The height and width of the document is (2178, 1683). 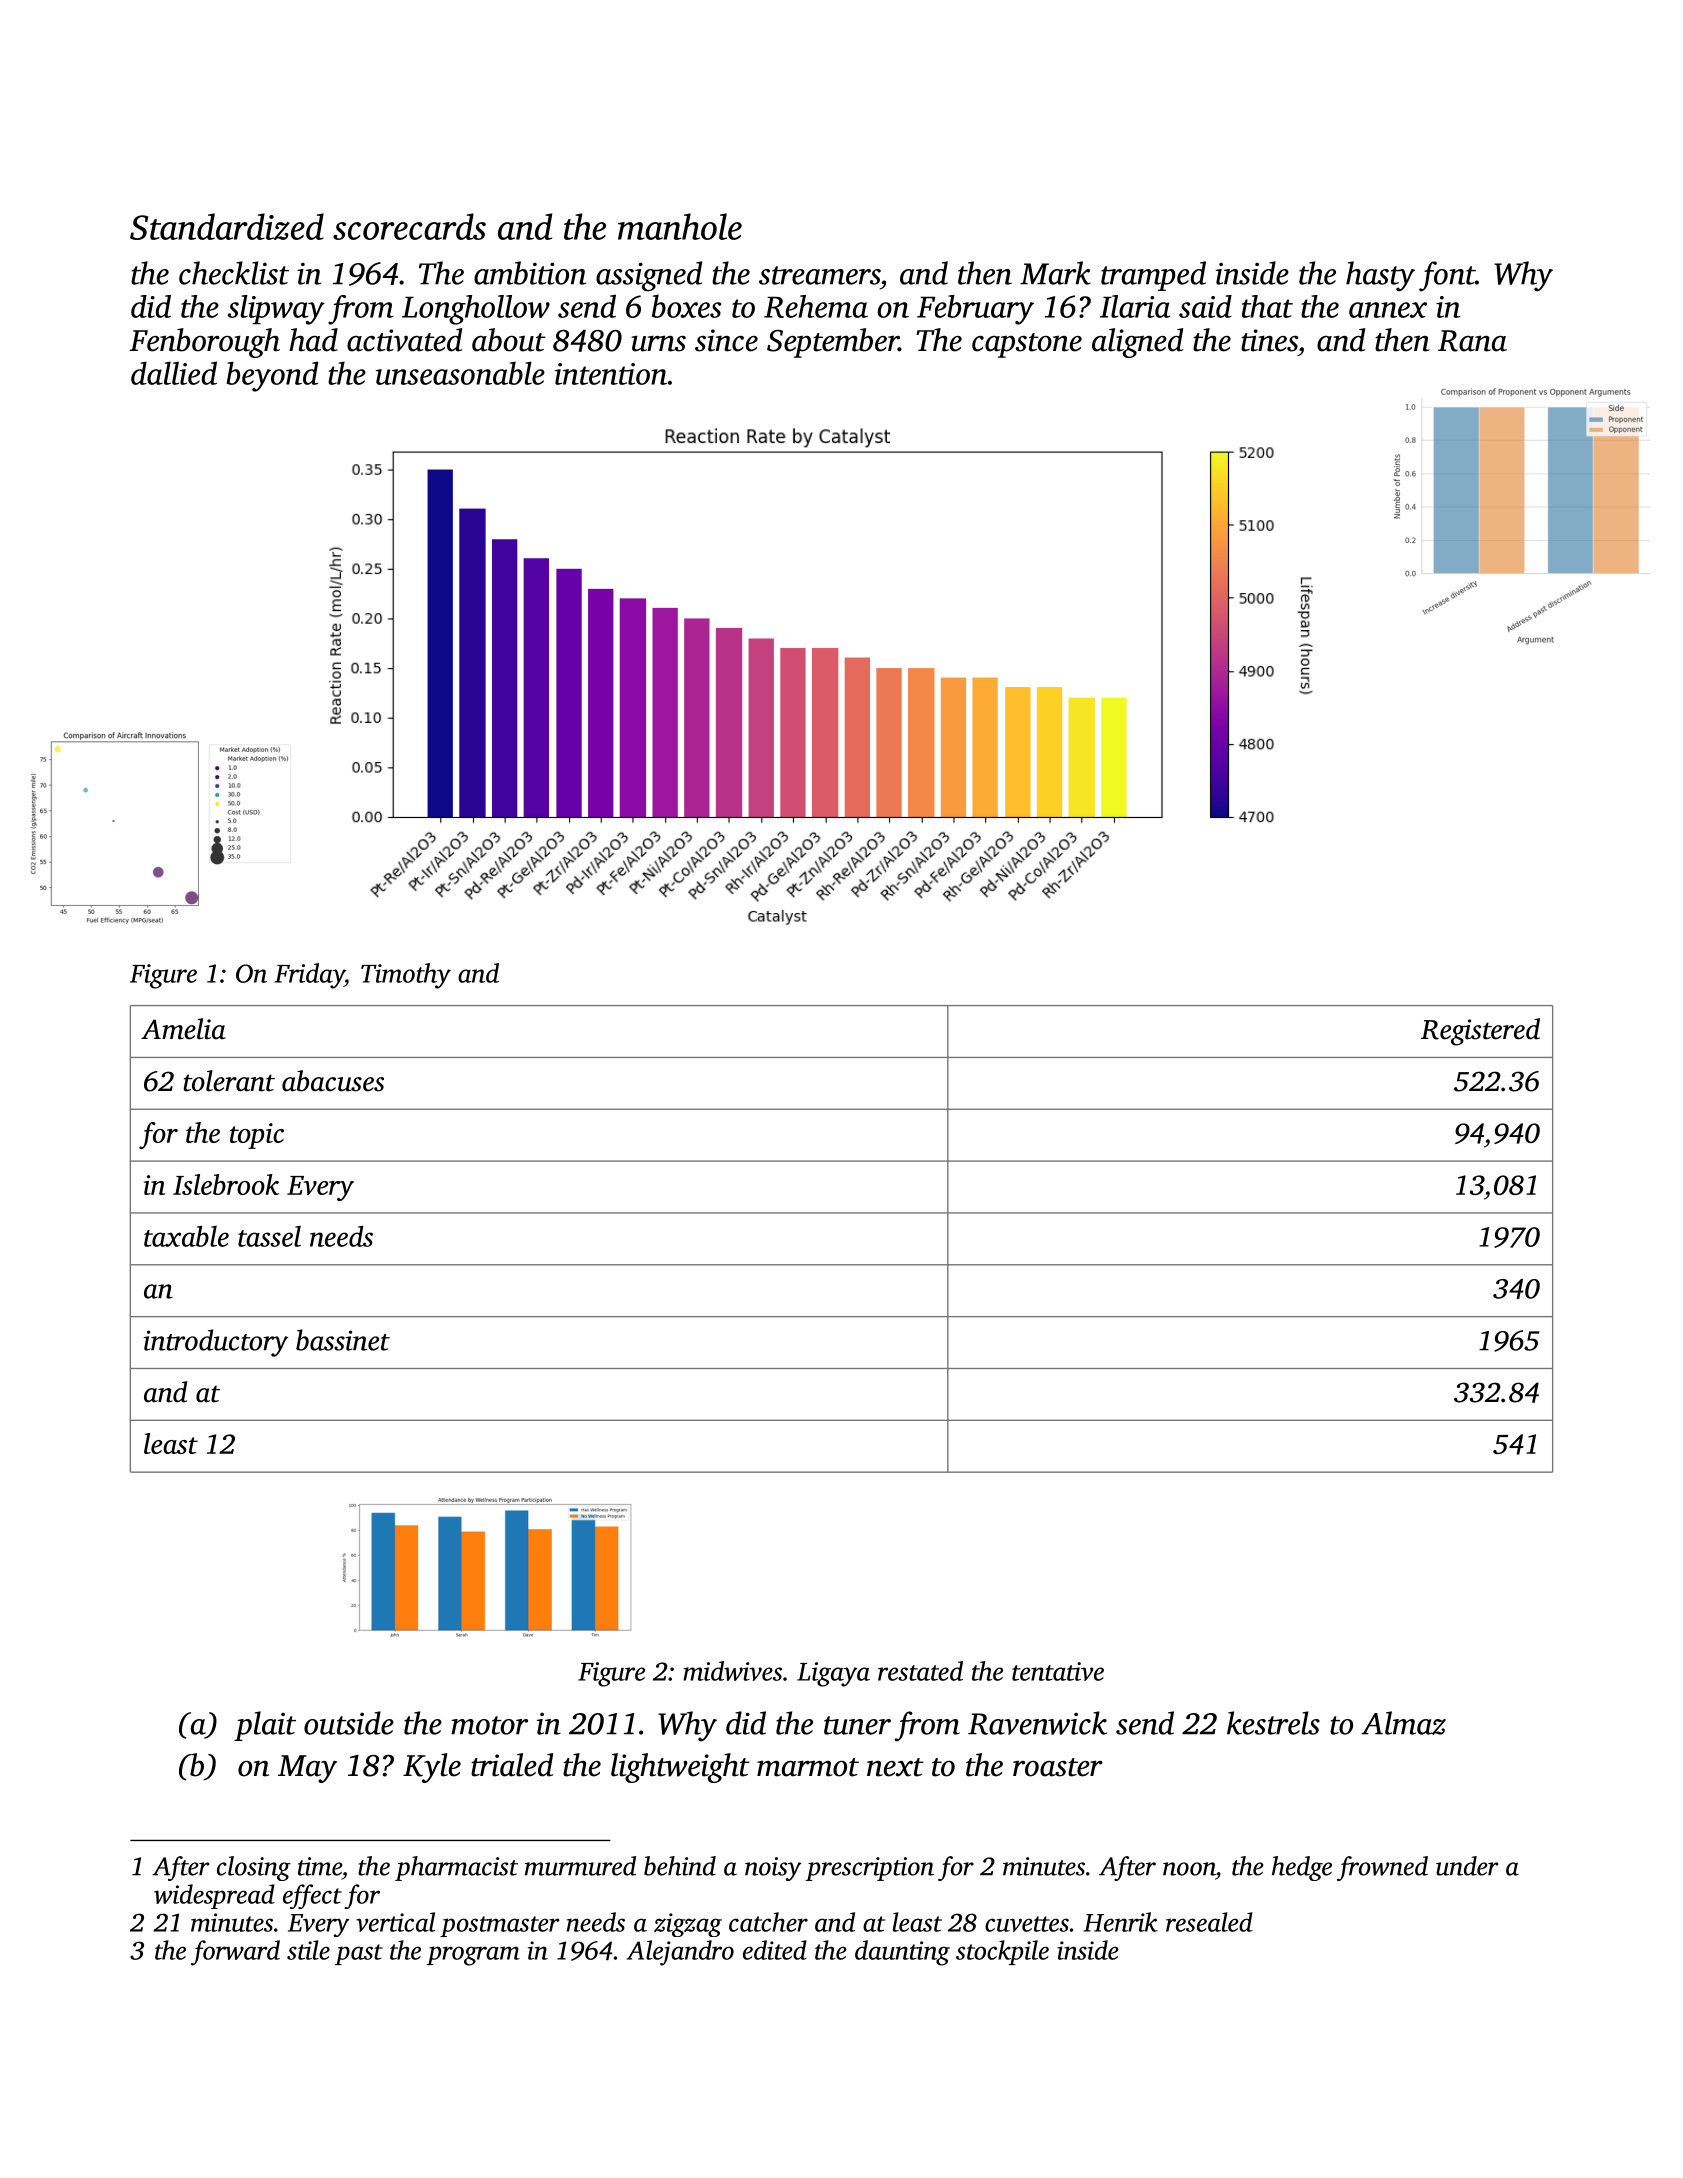 What do you see at coordinates (205, 343) in the document?
I see `Fenborough` at bounding box center [205, 343].
